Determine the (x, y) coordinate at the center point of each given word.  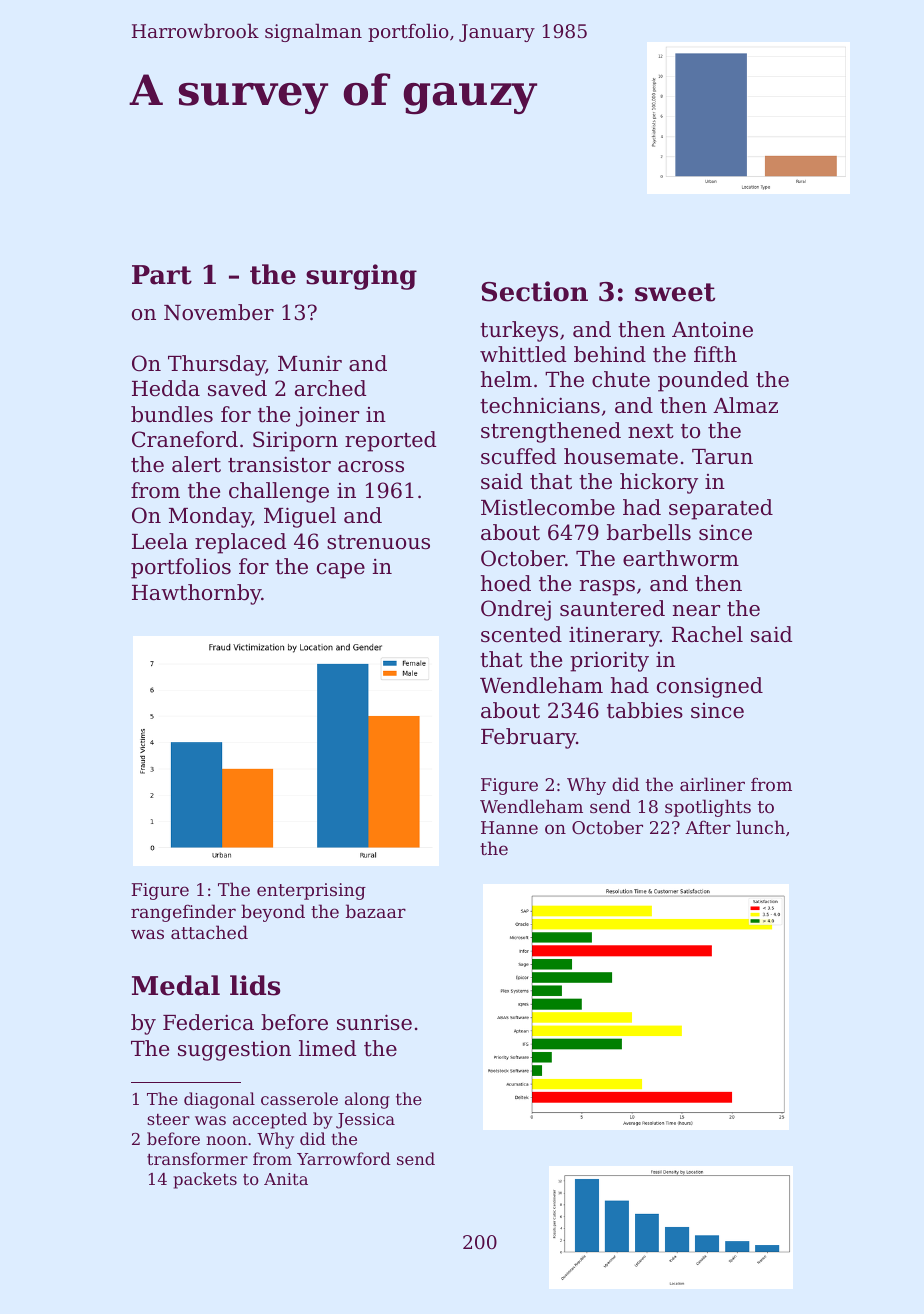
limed (327, 1048)
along (367, 1100)
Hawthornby (197, 594)
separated (721, 509)
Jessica (365, 1121)
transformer (197, 1158)
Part (162, 275)
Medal (176, 985)
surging (361, 277)
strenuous (378, 542)
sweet (675, 292)
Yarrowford (344, 1158)
